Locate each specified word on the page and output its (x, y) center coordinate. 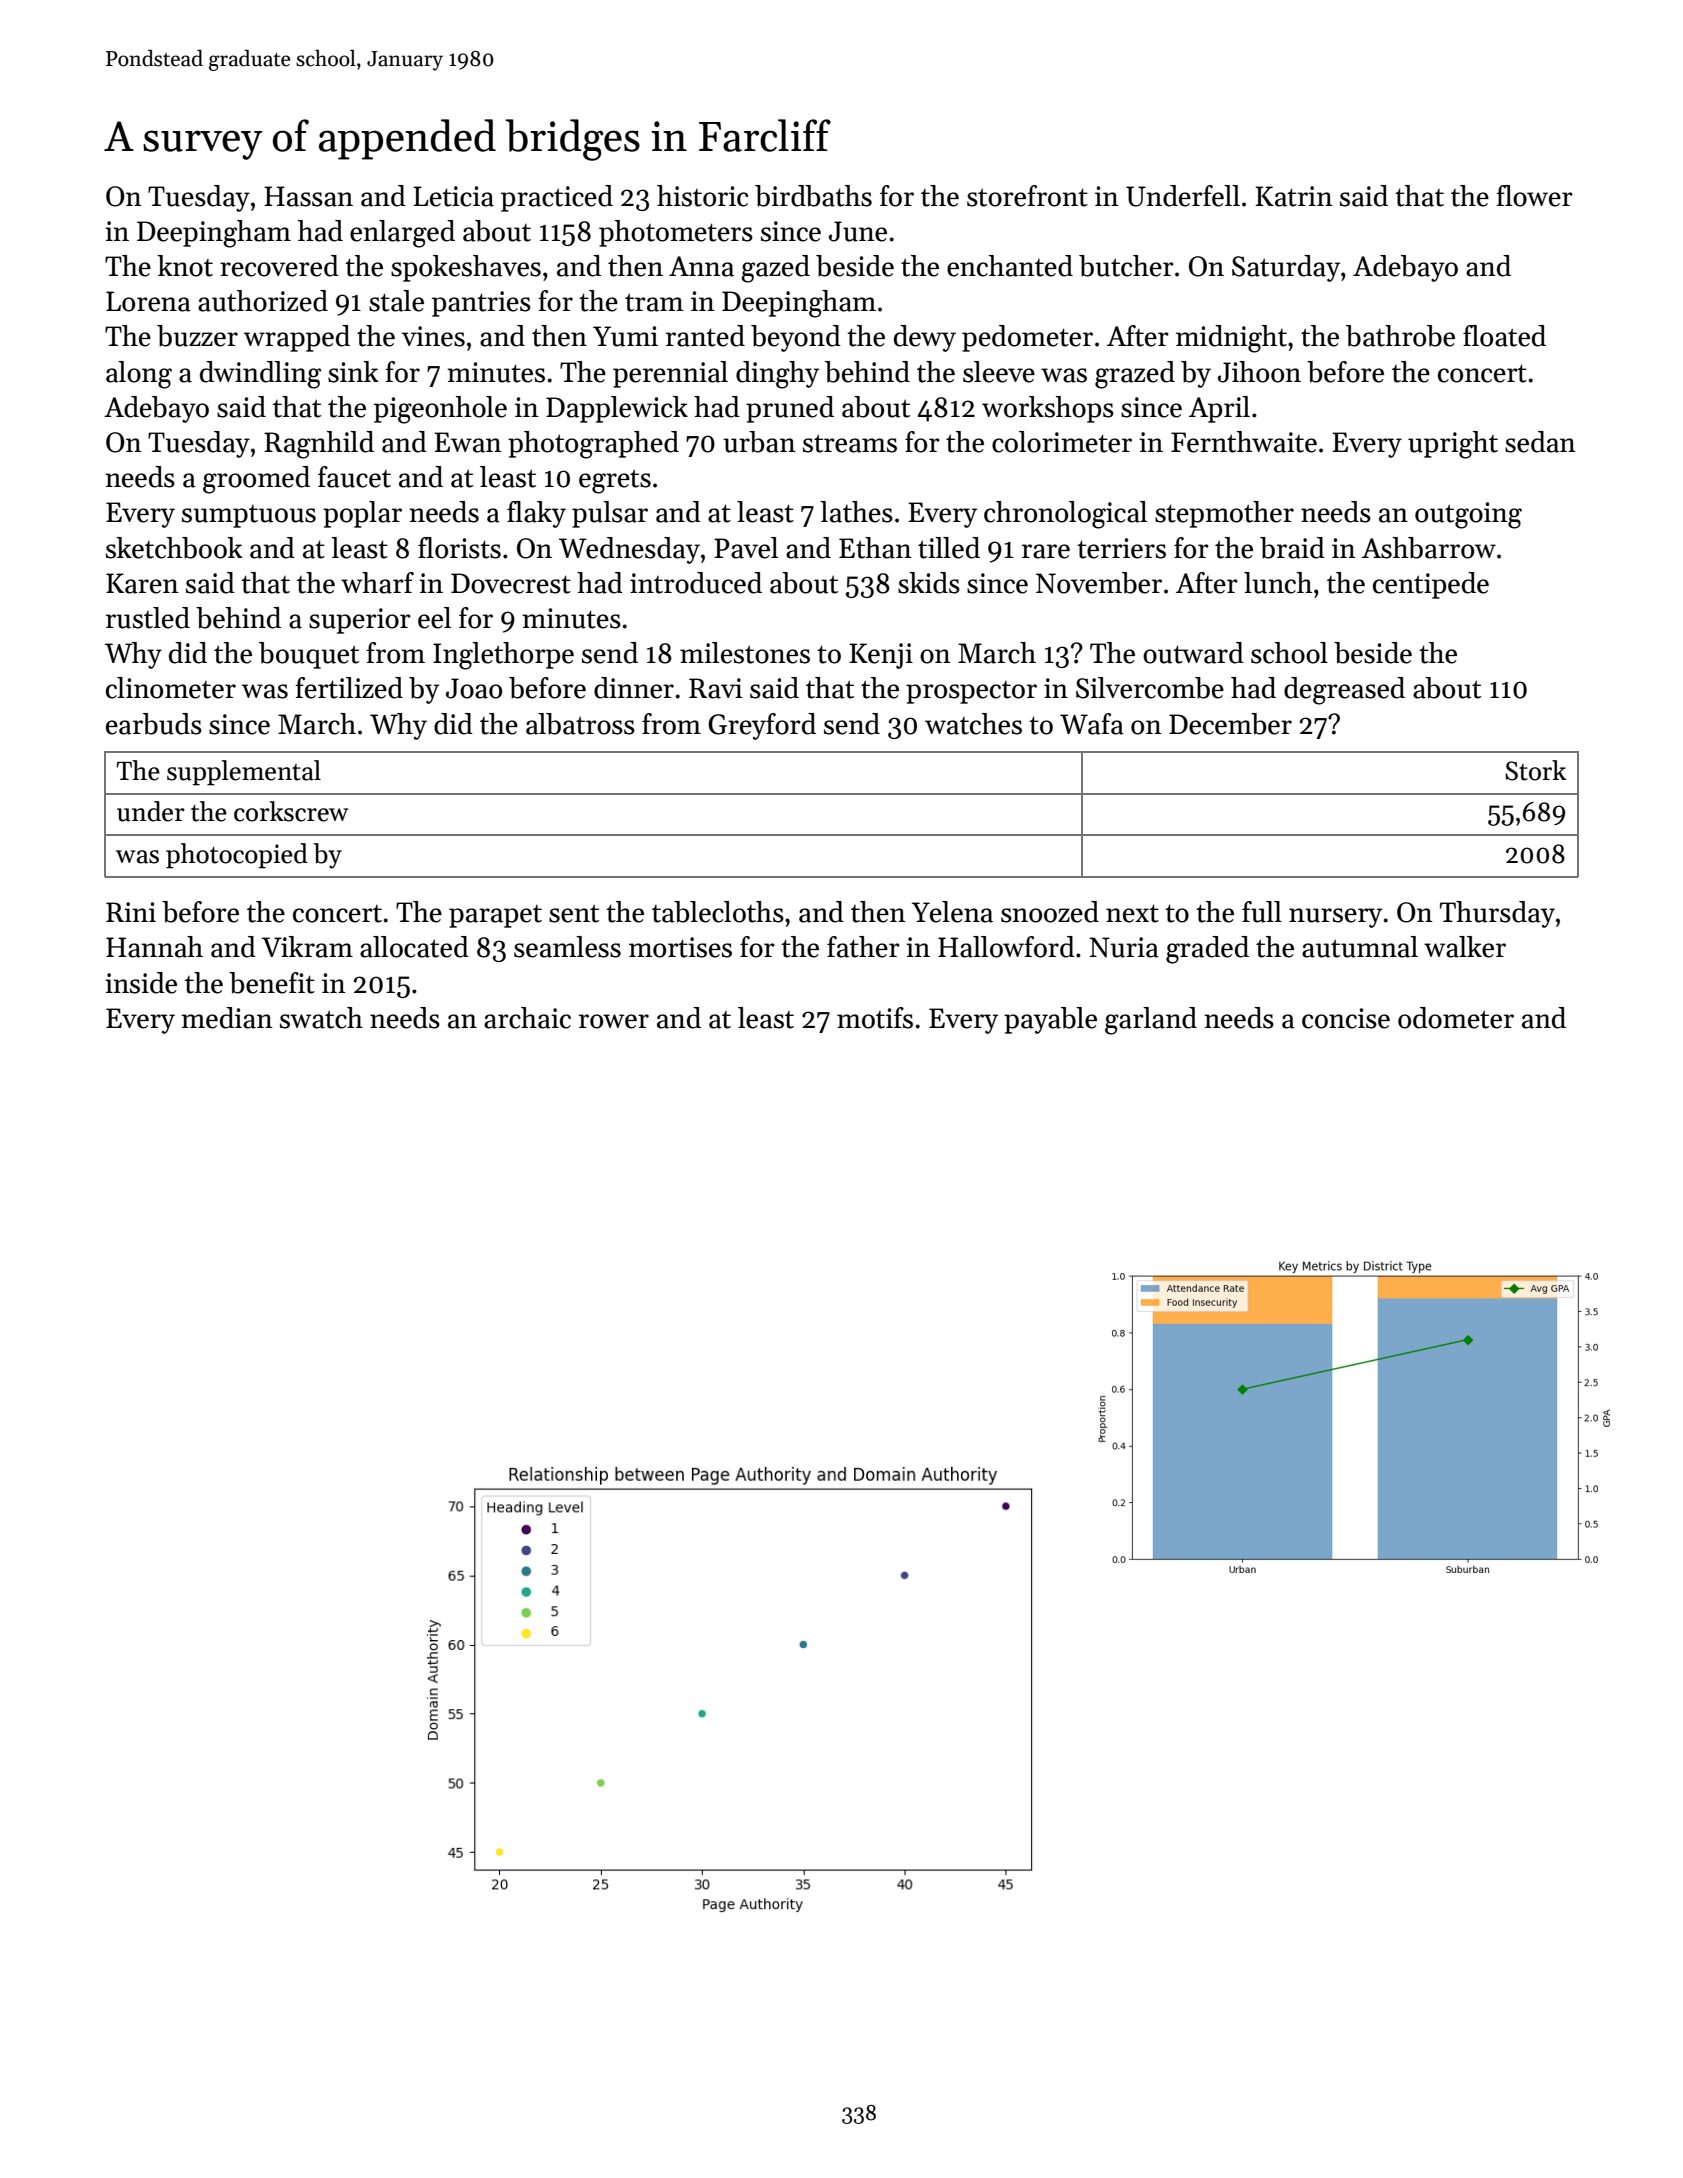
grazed (1135, 375)
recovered (279, 266)
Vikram (307, 947)
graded (1207, 950)
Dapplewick (617, 409)
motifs (875, 1018)
